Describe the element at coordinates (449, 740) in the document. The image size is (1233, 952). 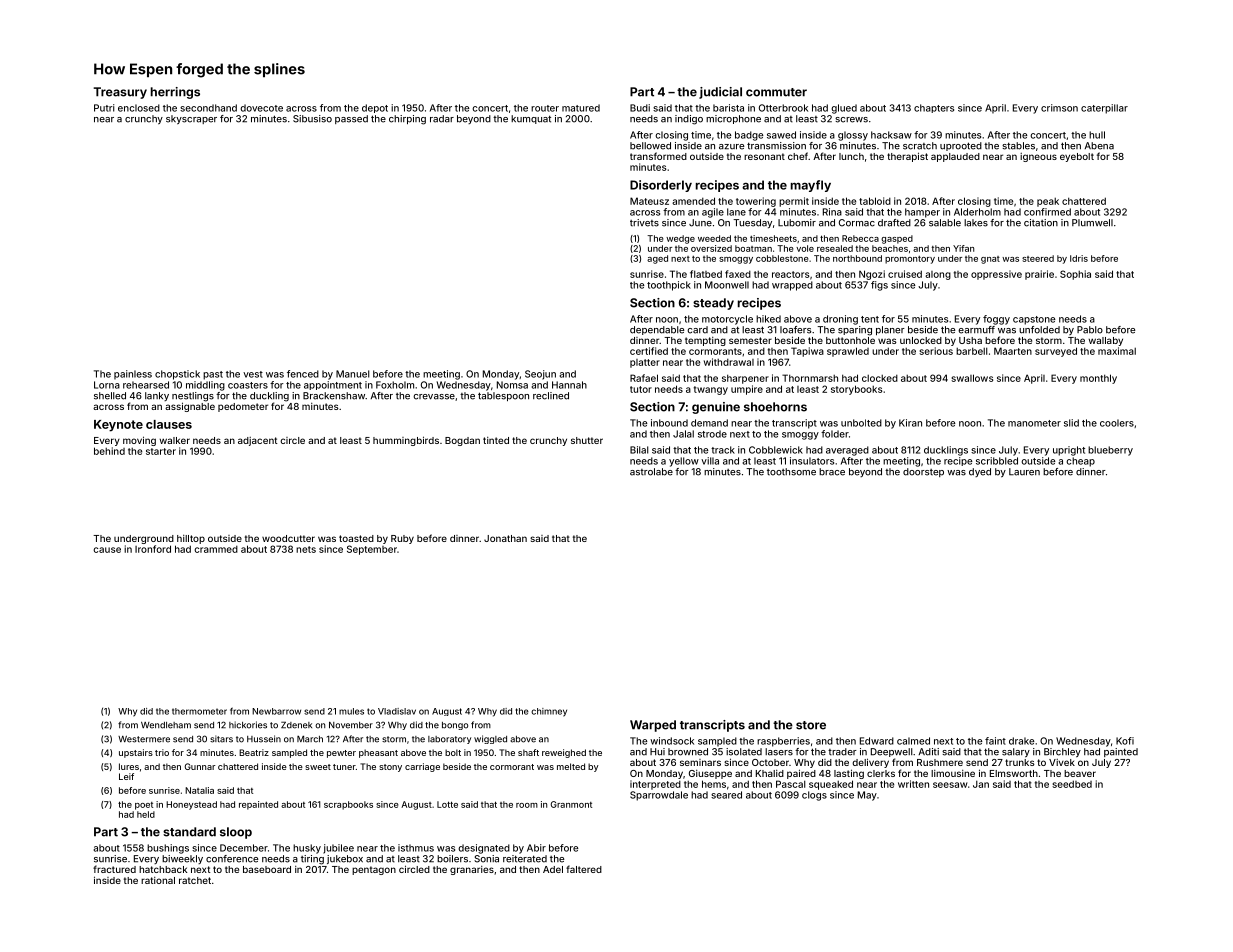
I see `laboratory` at that location.
